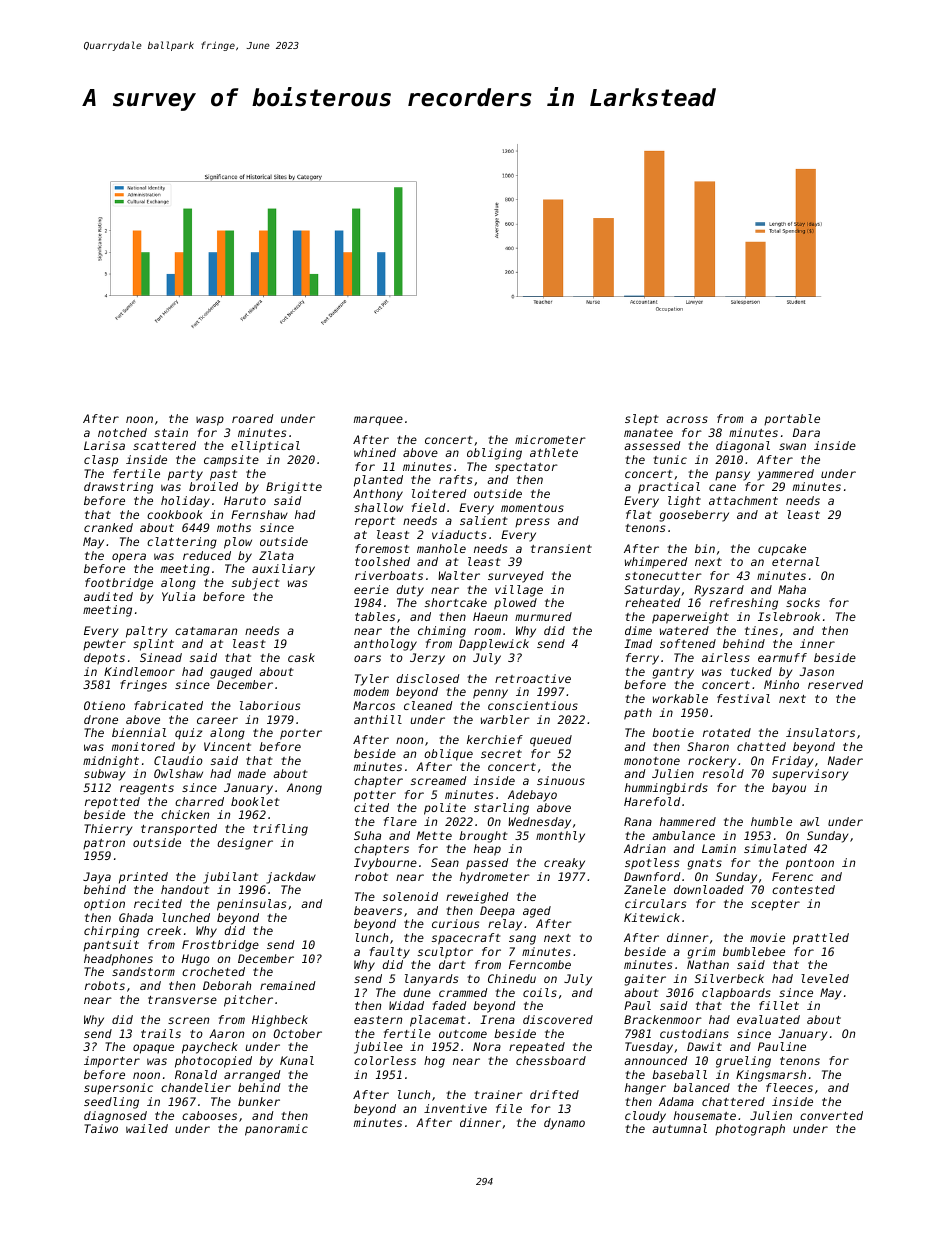  I want to click on portable, so click(792, 420).
